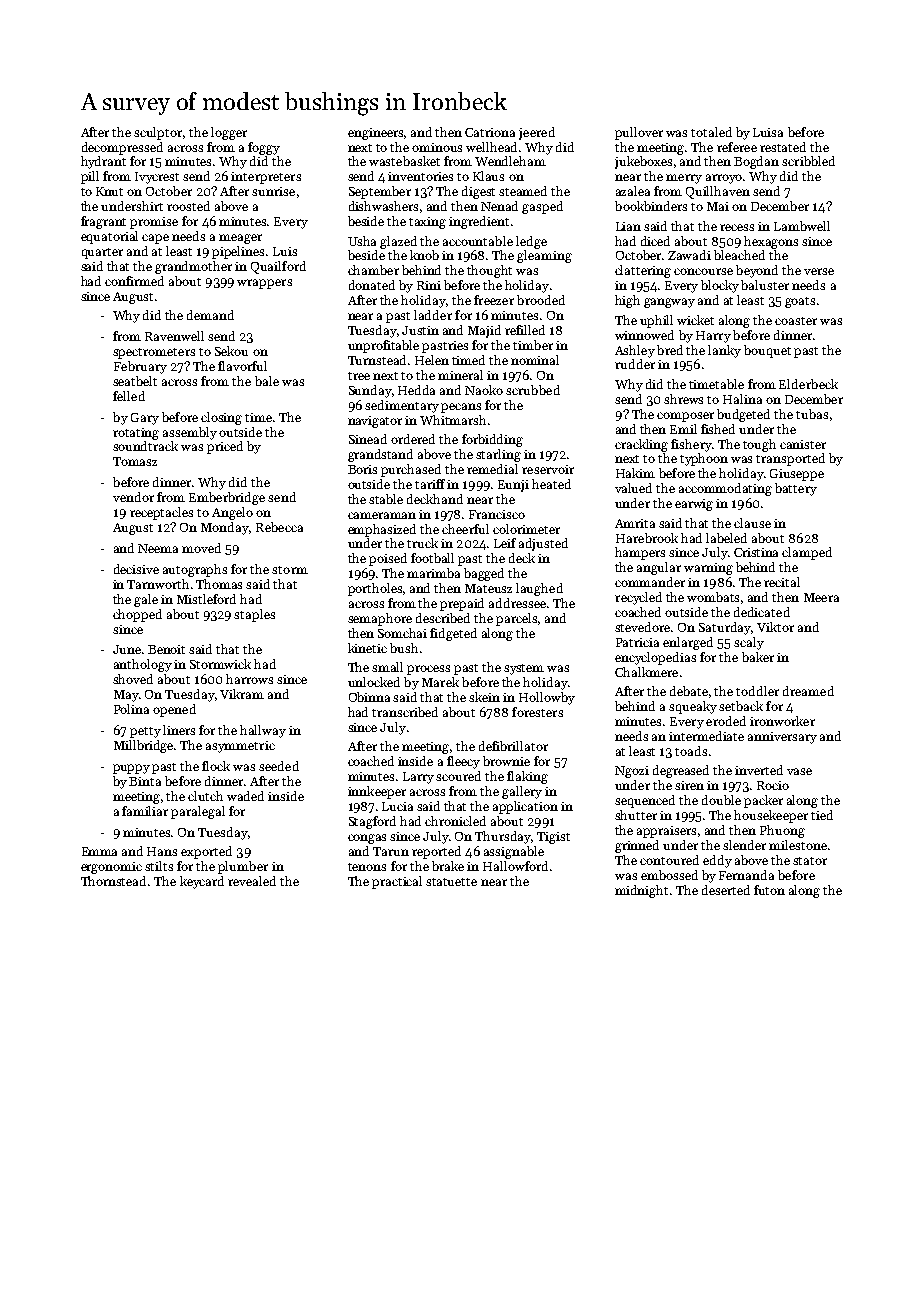 The width and height of the document is (924, 1308). Describe the element at coordinates (711, 132) in the document. I see `totaled` at that location.
